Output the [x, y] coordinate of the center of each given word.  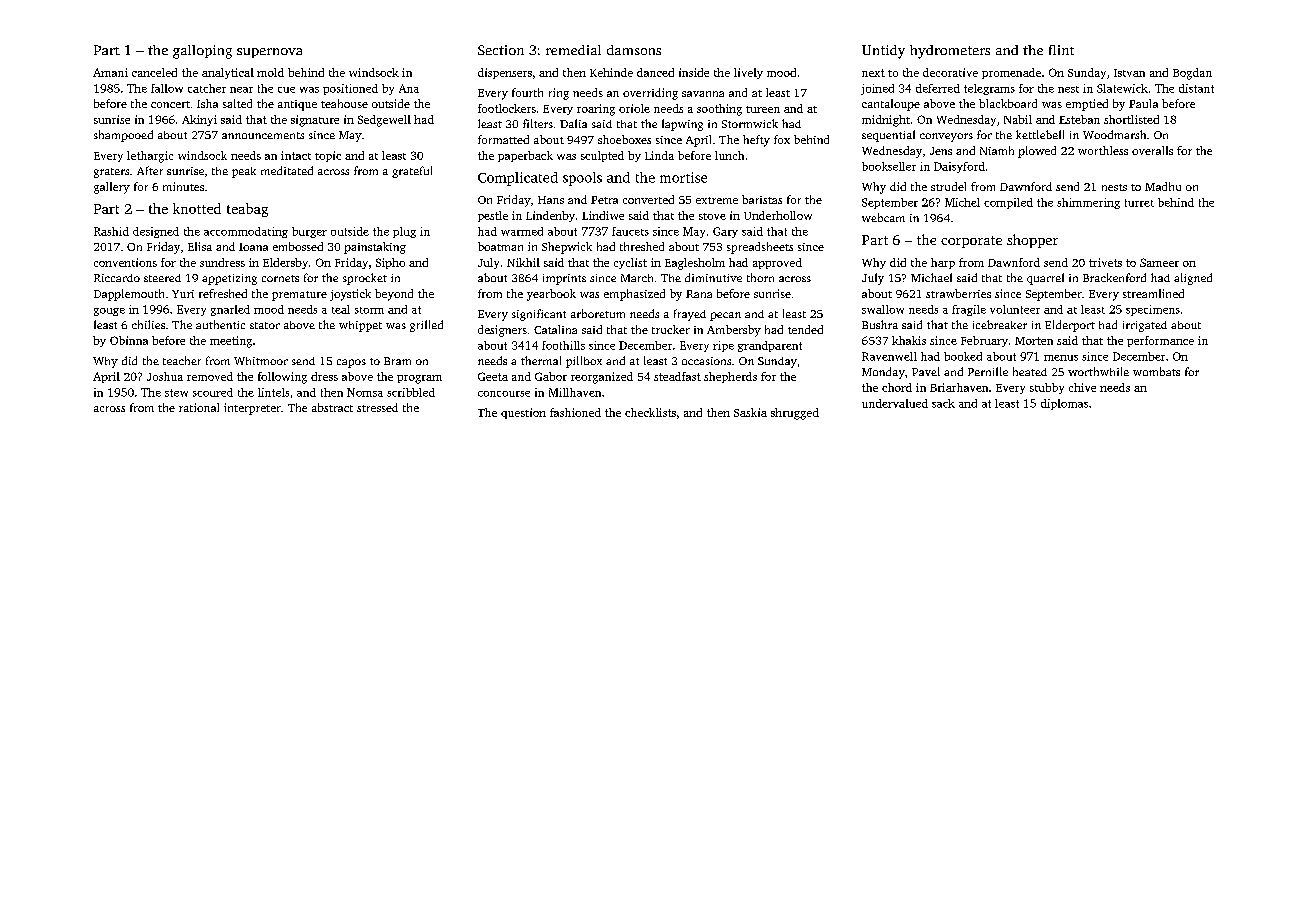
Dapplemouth [129, 295]
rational [199, 407]
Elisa [200, 246]
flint [1061, 50]
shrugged [795, 414]
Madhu [1163, 186]
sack [943, 403]
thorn [760, 277]
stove [712, 216]
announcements [263, 135]
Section [501, 50]
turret [1139, 203]
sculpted [602, 156]
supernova [269, 53]
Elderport [1070, 326]
